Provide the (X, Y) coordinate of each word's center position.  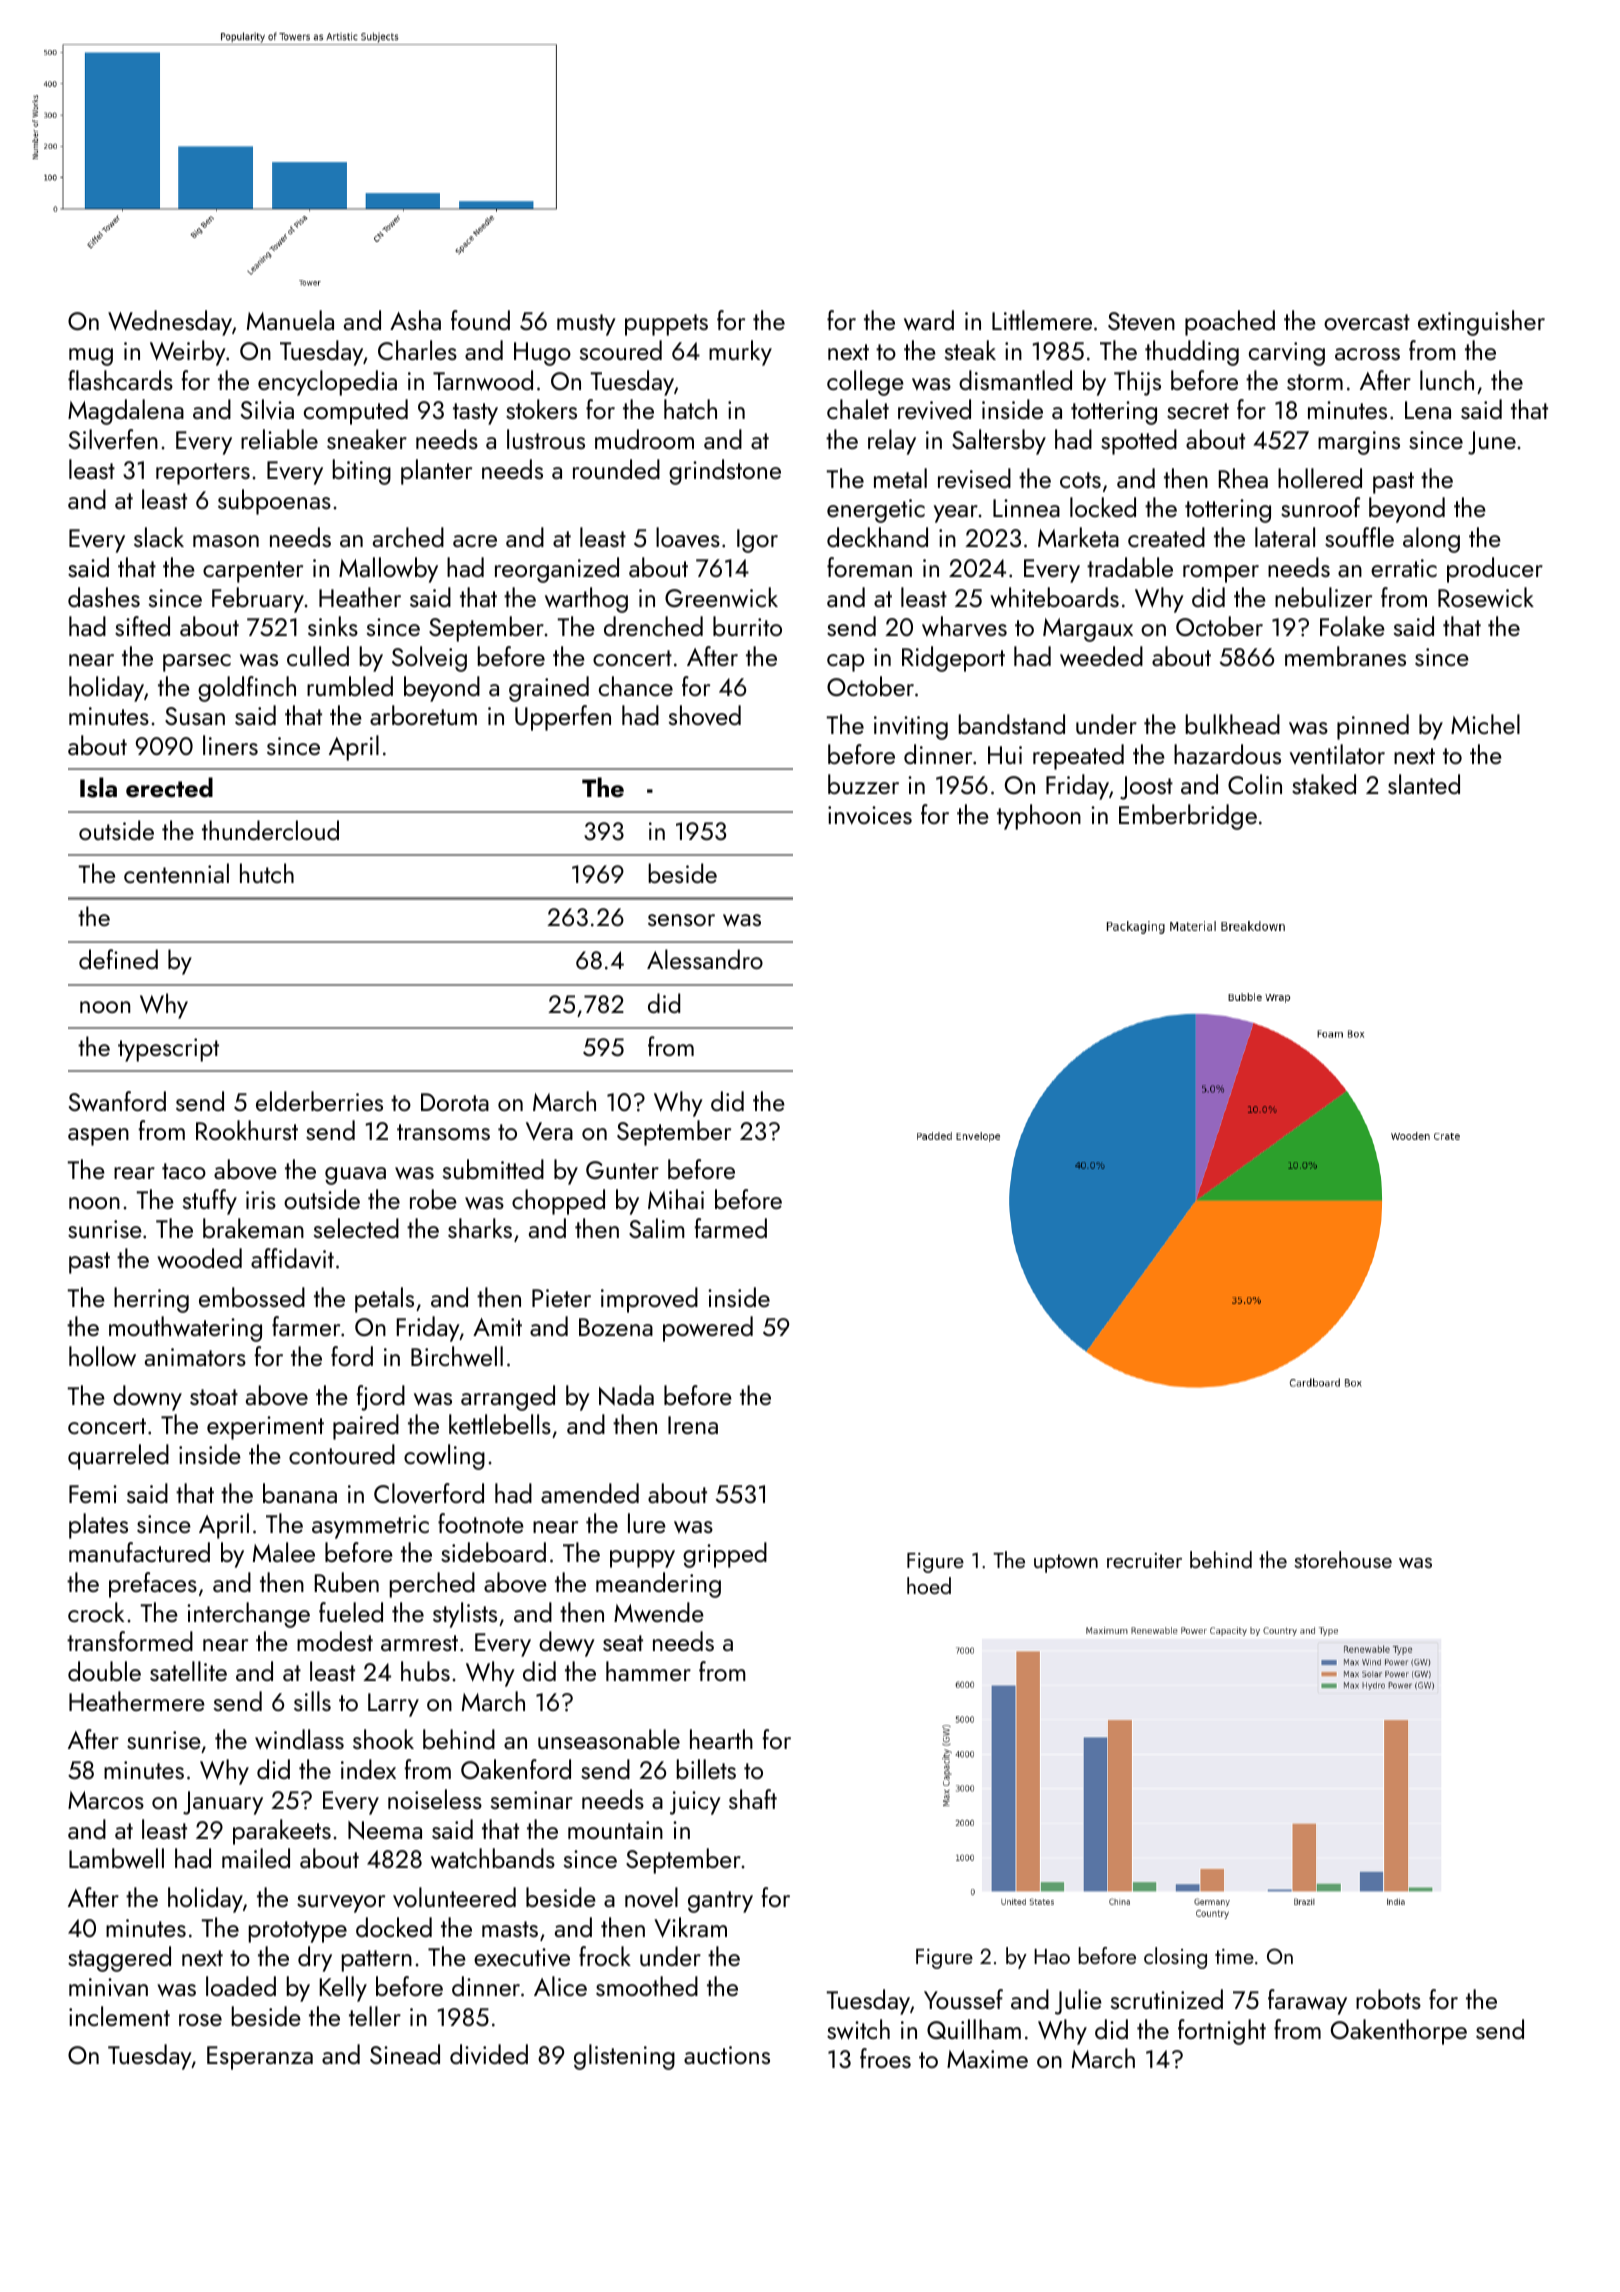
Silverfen (113, 439)
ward (929, 320)
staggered (119, 1959)
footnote (481, 1523)
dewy (567, 1644)
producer (1495, 570)
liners (230, 745)
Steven (1141, 321)
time (1234, 1956)
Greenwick (721, 597)
